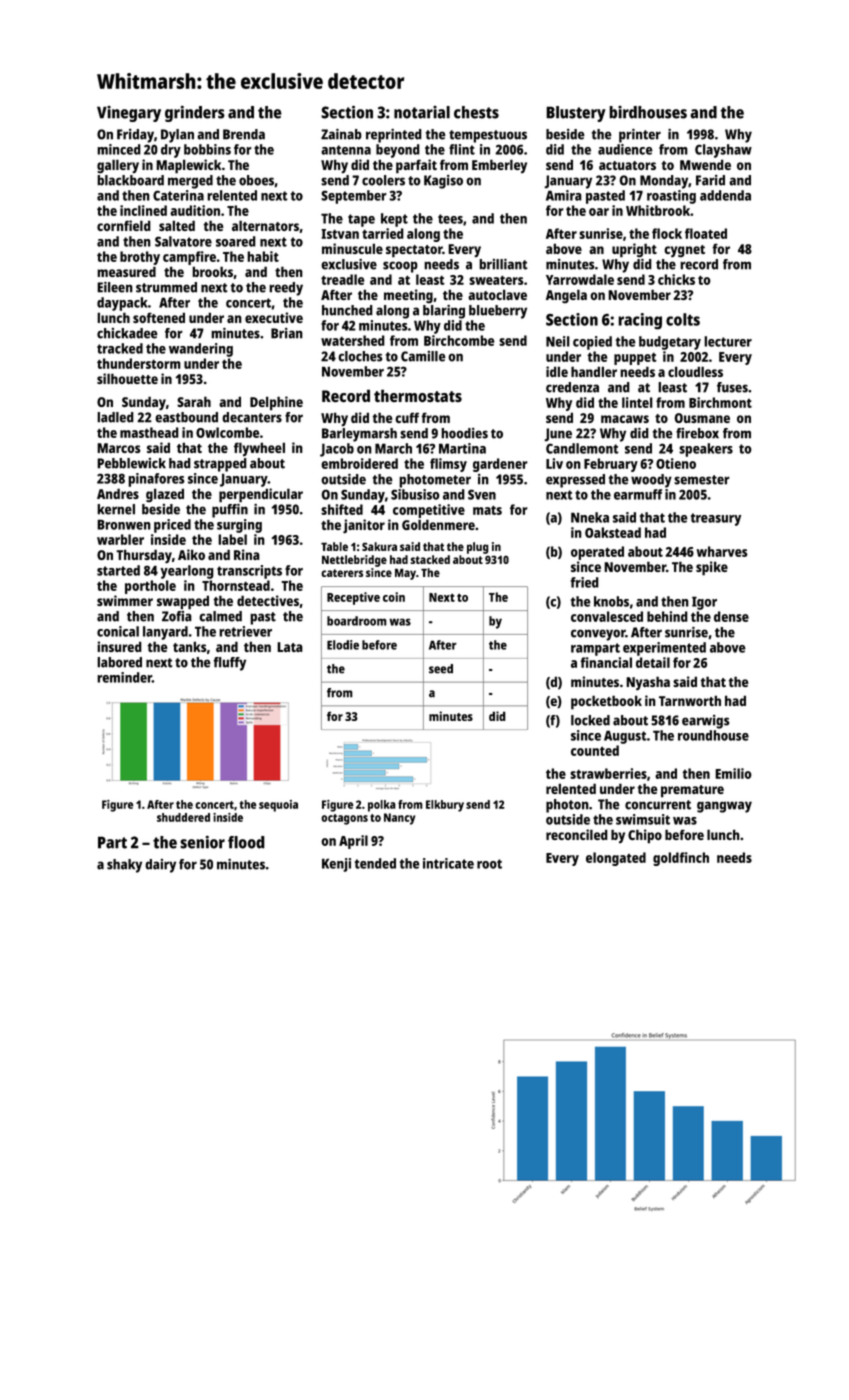 Image resolution: width=849 pixels, height=1400 pixels. Describe the element at coordinates (496, 280) in the document. I see `sweaters` at that location.
